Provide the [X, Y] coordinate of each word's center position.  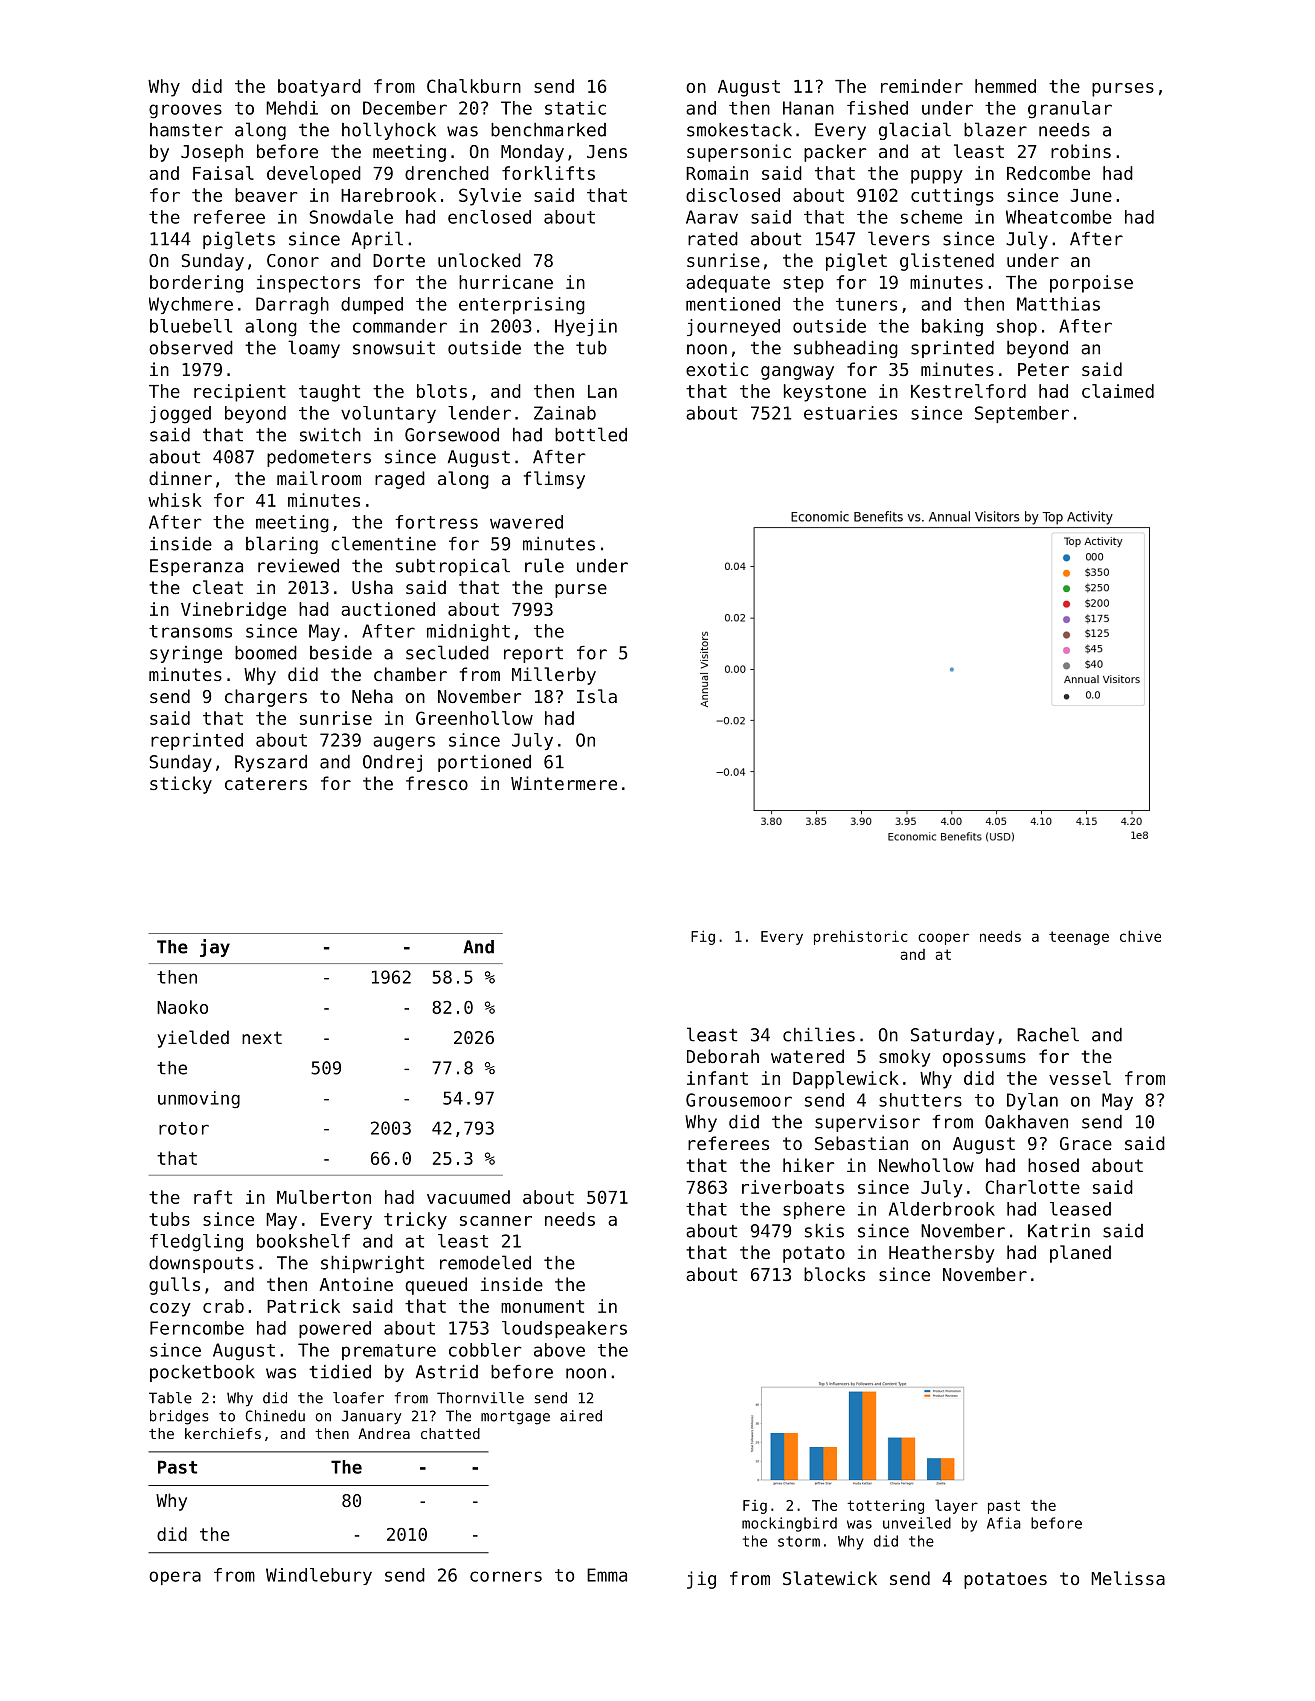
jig [701, 1580]
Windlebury [319, 1576]
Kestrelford [968, 391]
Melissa [1128, 1578]
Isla [597, 696]
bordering [196, 284]
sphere [814, 1210]
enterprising [522, 306]
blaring [282, 545]
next [262, 1037]
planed [1080, 1254]
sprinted [952, 349]
